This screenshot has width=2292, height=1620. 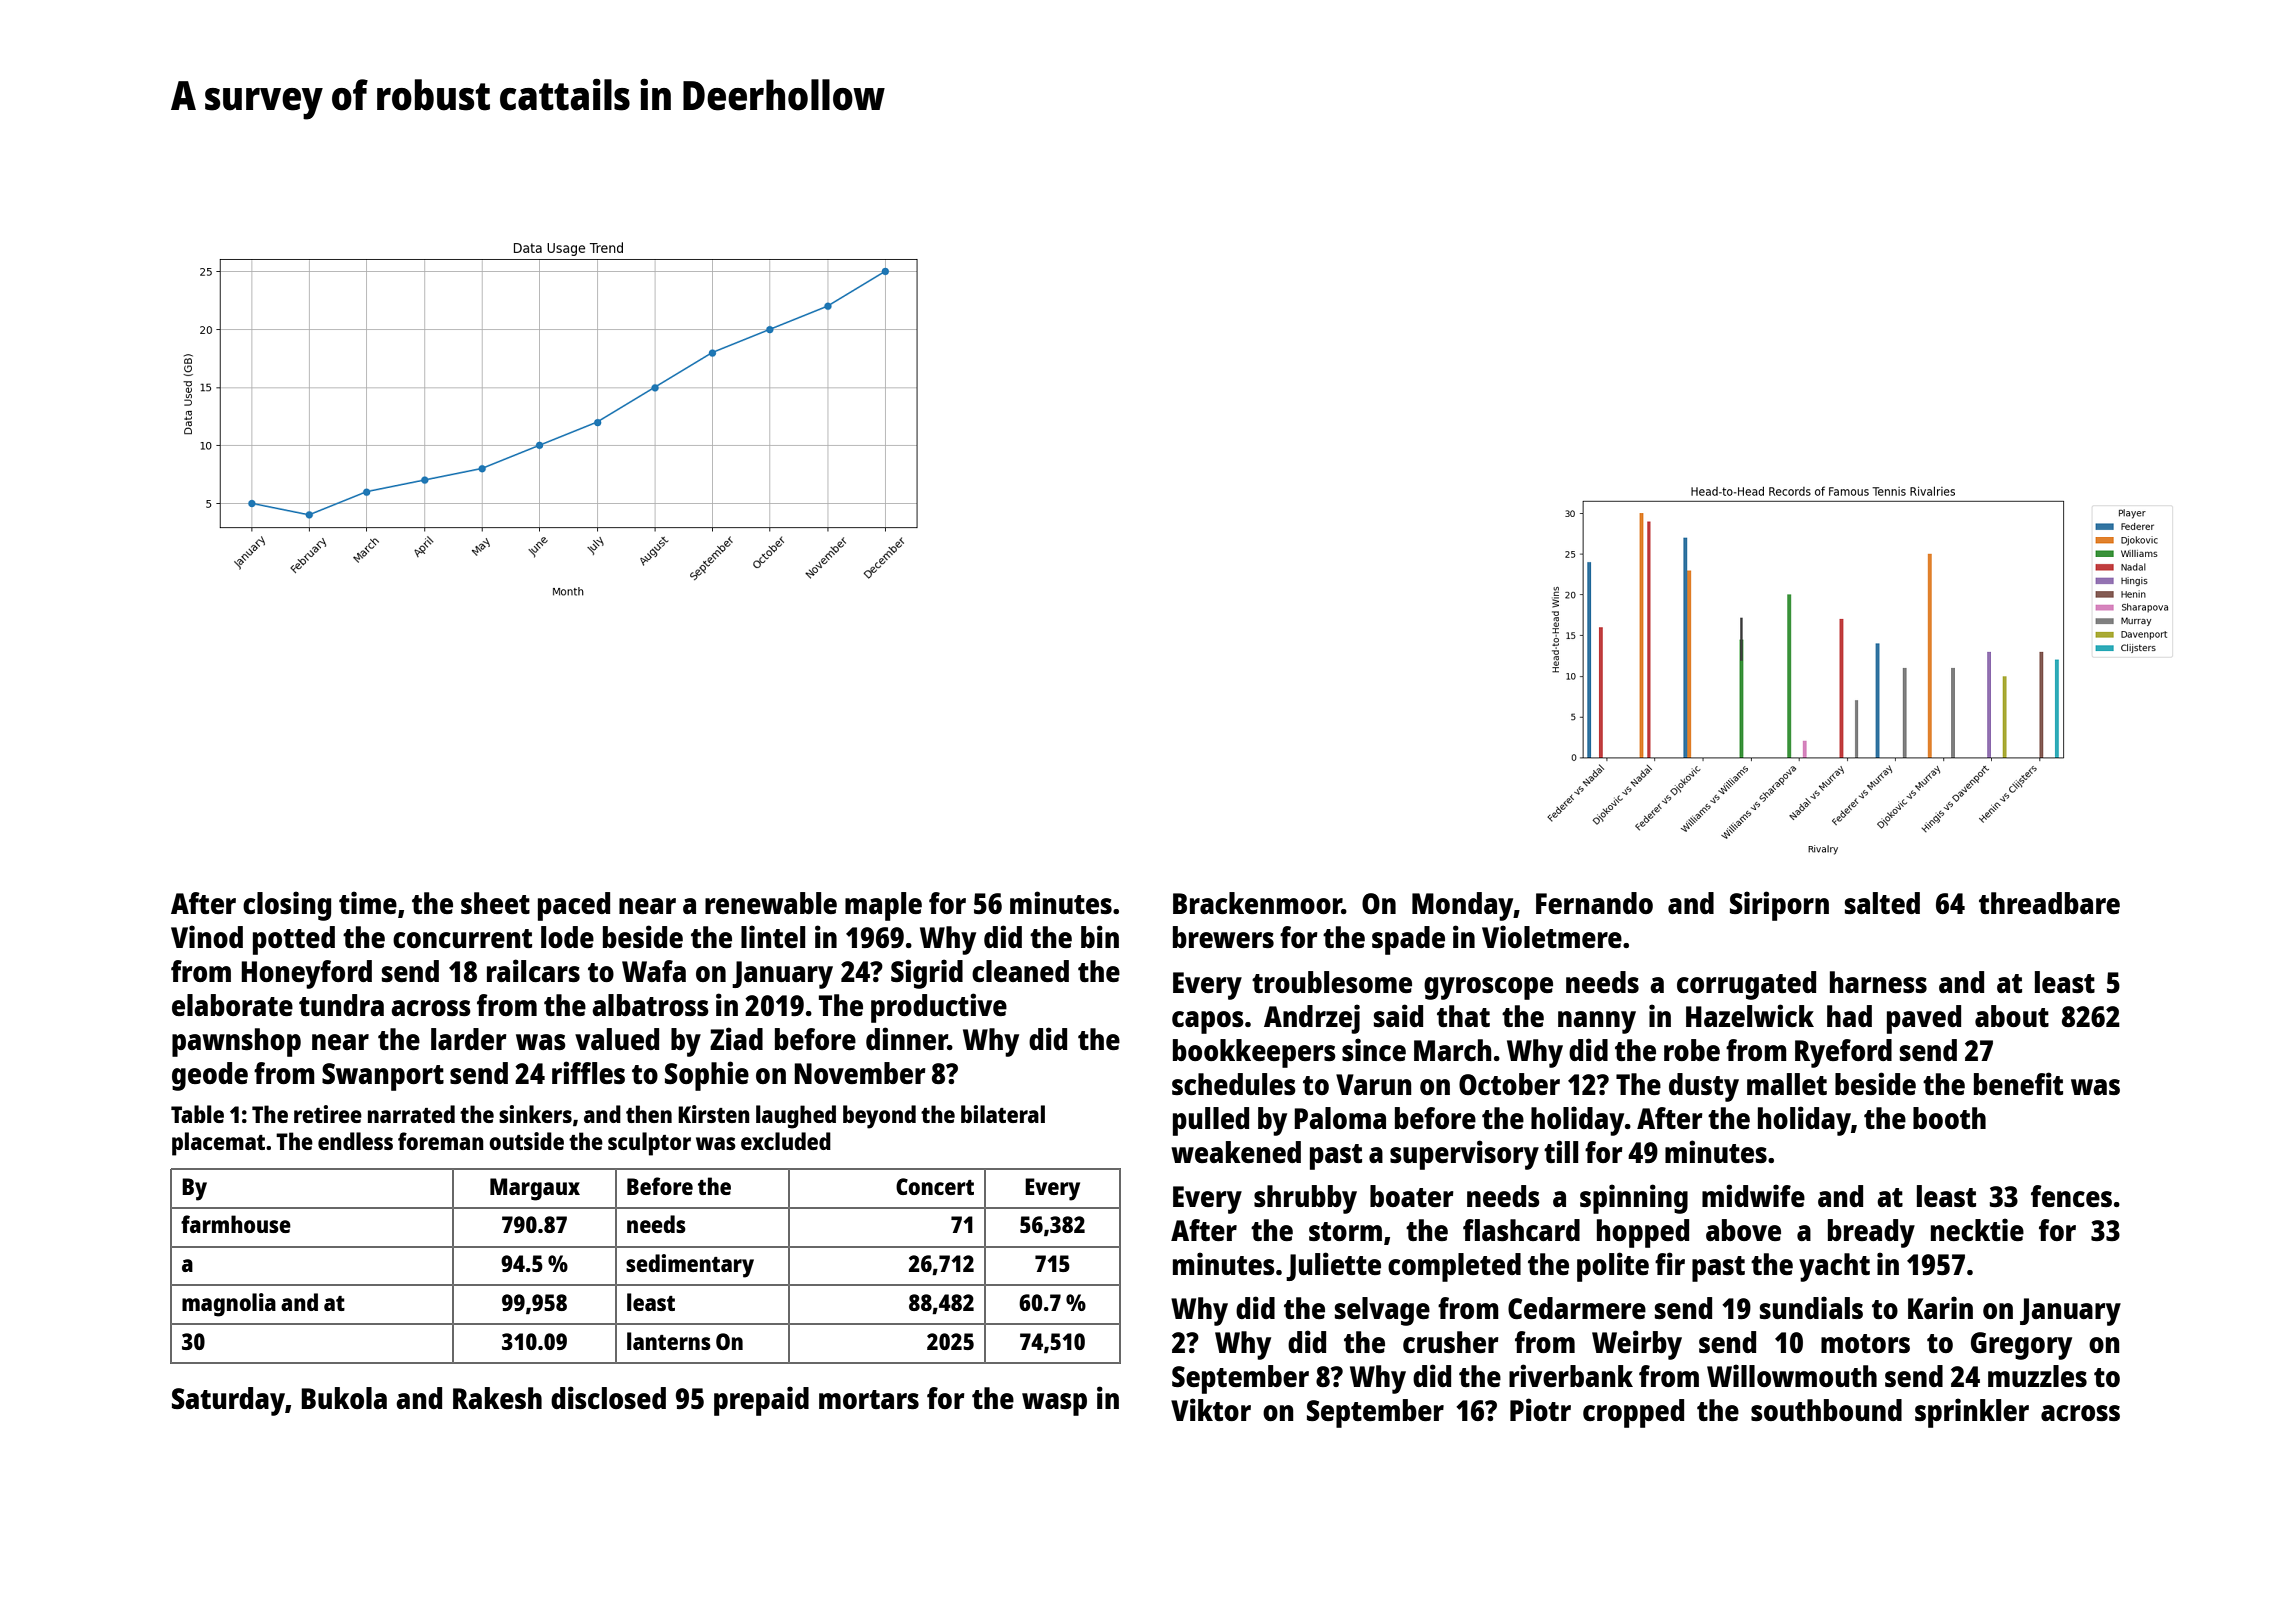 What do you see at coordinates (2012, 1016) in the screenshot?
I see `about` at bounding box center [2012, 1016].
